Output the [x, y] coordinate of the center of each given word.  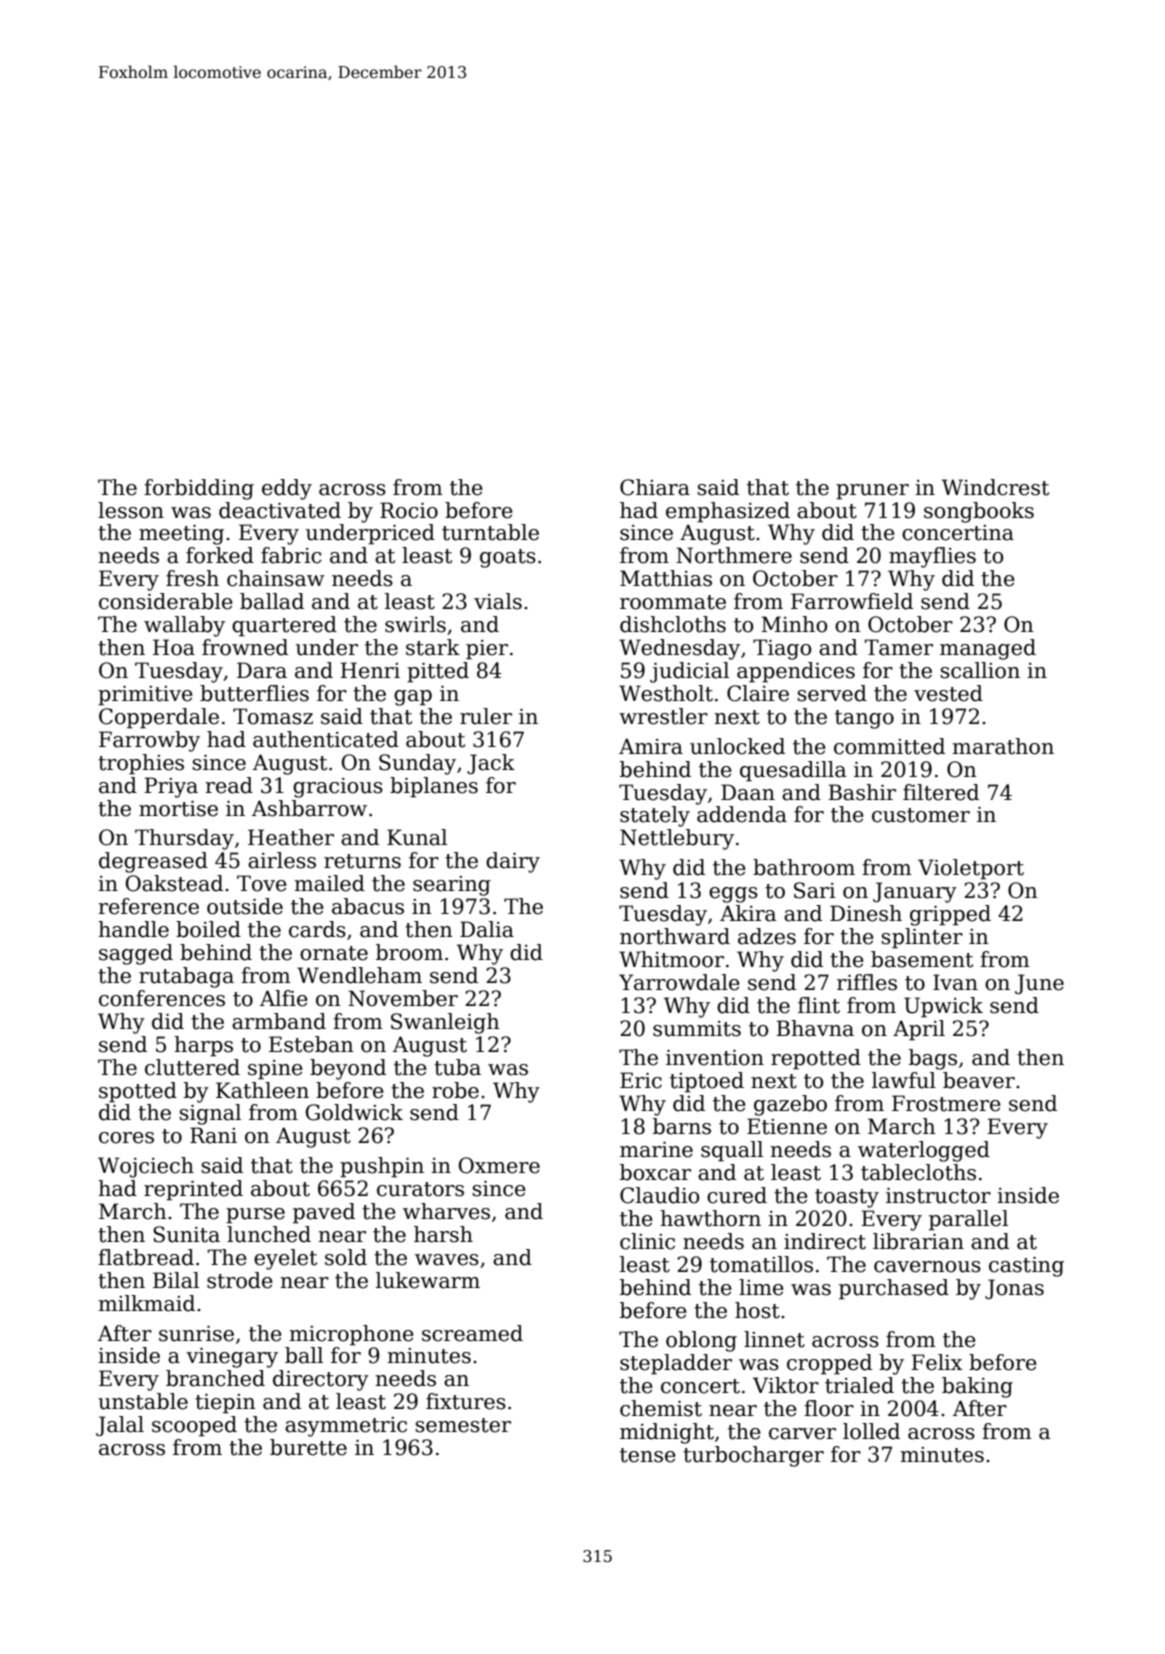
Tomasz [273, 716]
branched [215, 1378]
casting [1026, 1267]
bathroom [804, 867]
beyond [348, 1069]
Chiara [655, 487]
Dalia [487, 929]
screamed [472, 1333]
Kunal [417, 837]
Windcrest [995, 487]
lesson [131, 510]
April [919, 1030]
